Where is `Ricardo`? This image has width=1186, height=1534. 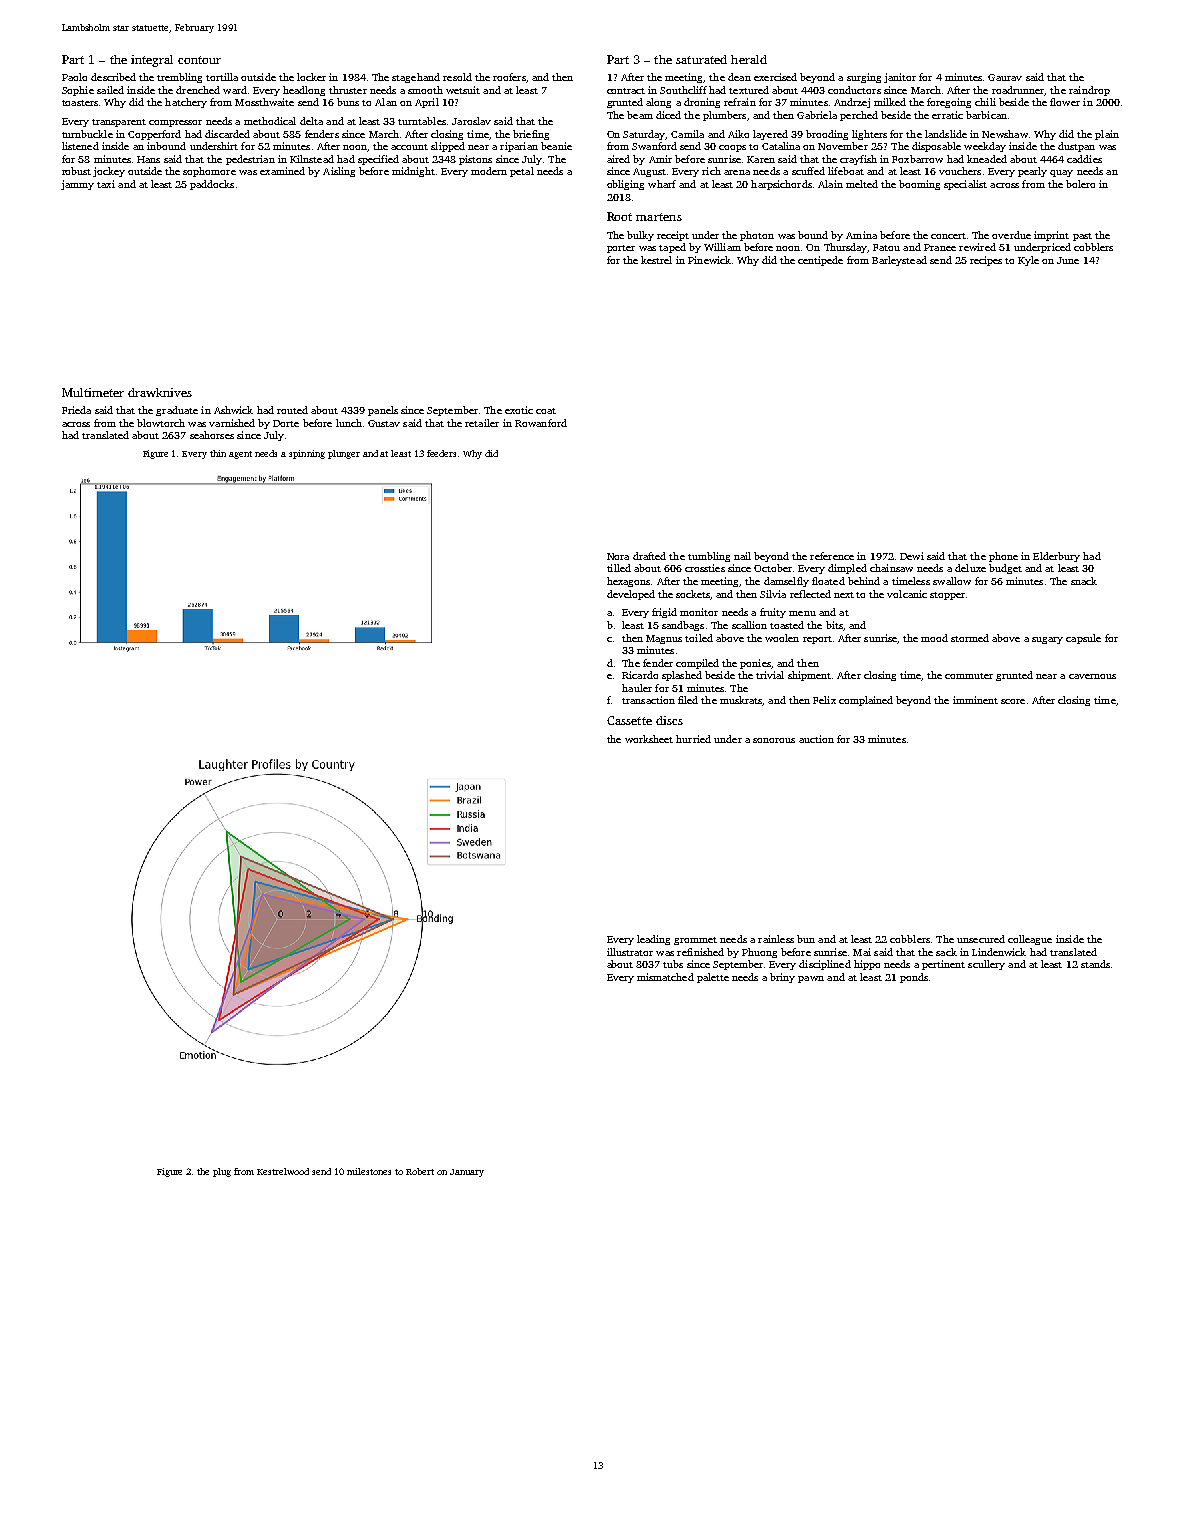
Ricardo is located at coordinates (640, 675).
